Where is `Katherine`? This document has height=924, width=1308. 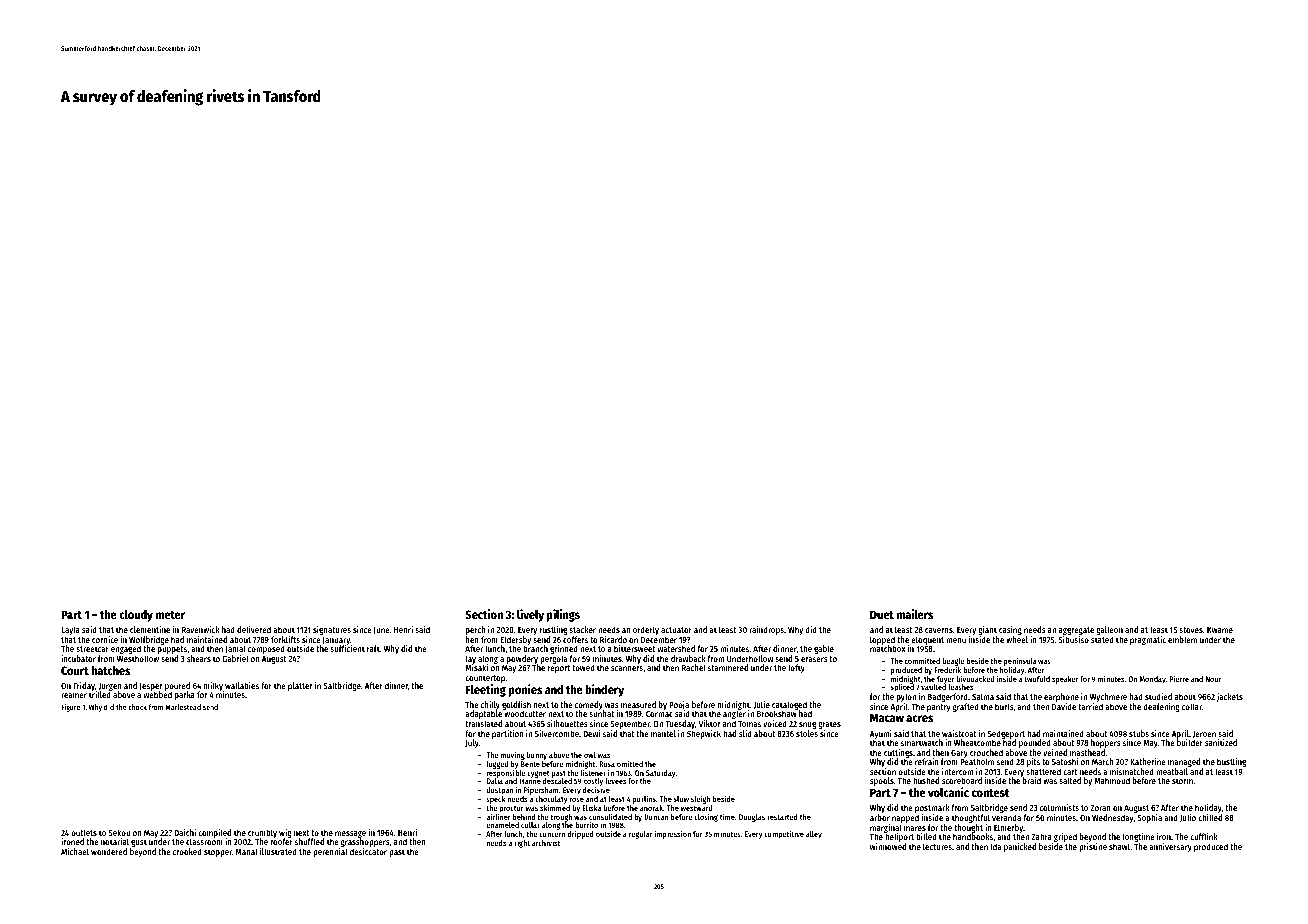 Katherine is located at coordinates (1148, 761).
